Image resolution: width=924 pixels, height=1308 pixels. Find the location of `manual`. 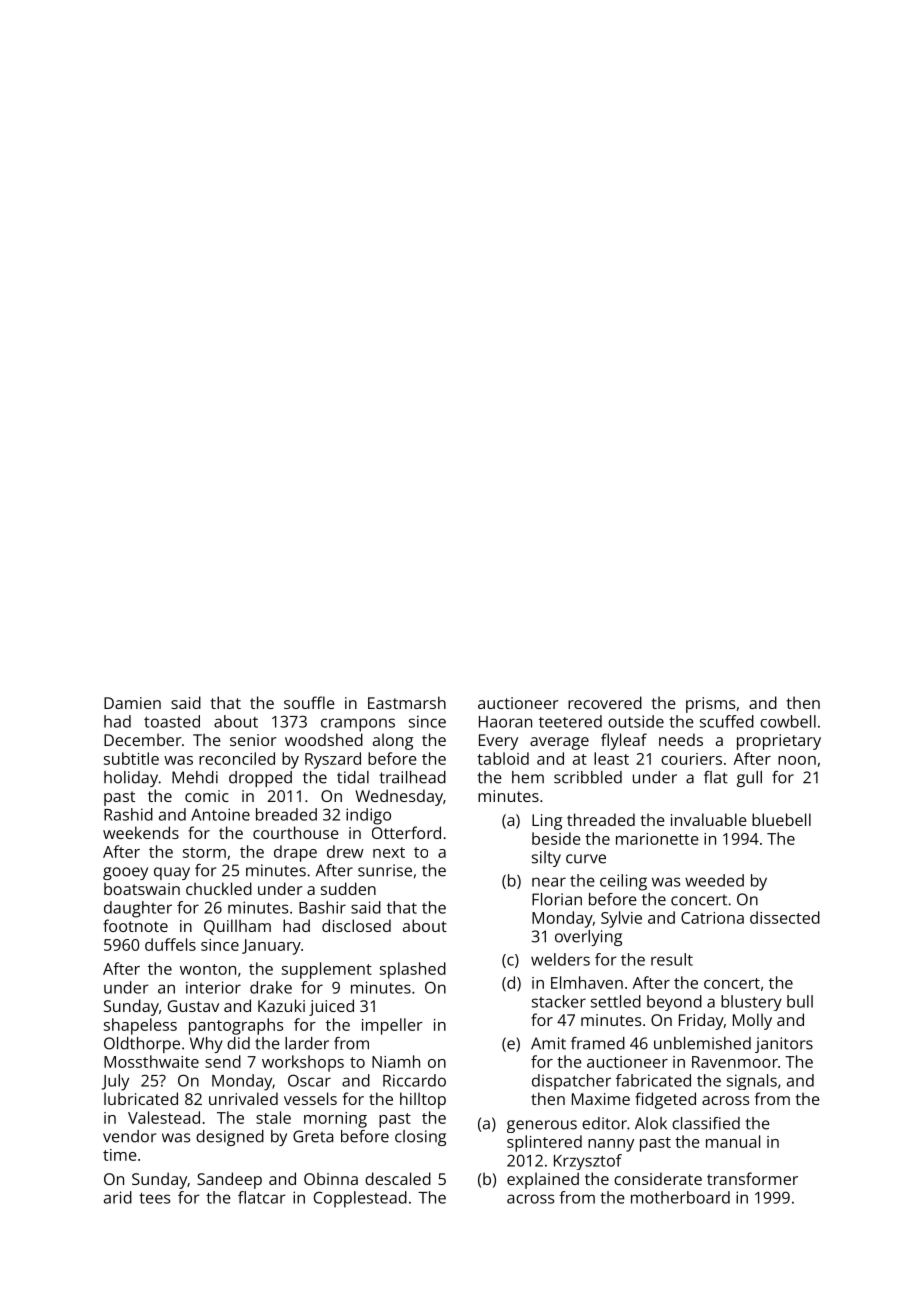

manual is located at coordinates (733, 1141).
